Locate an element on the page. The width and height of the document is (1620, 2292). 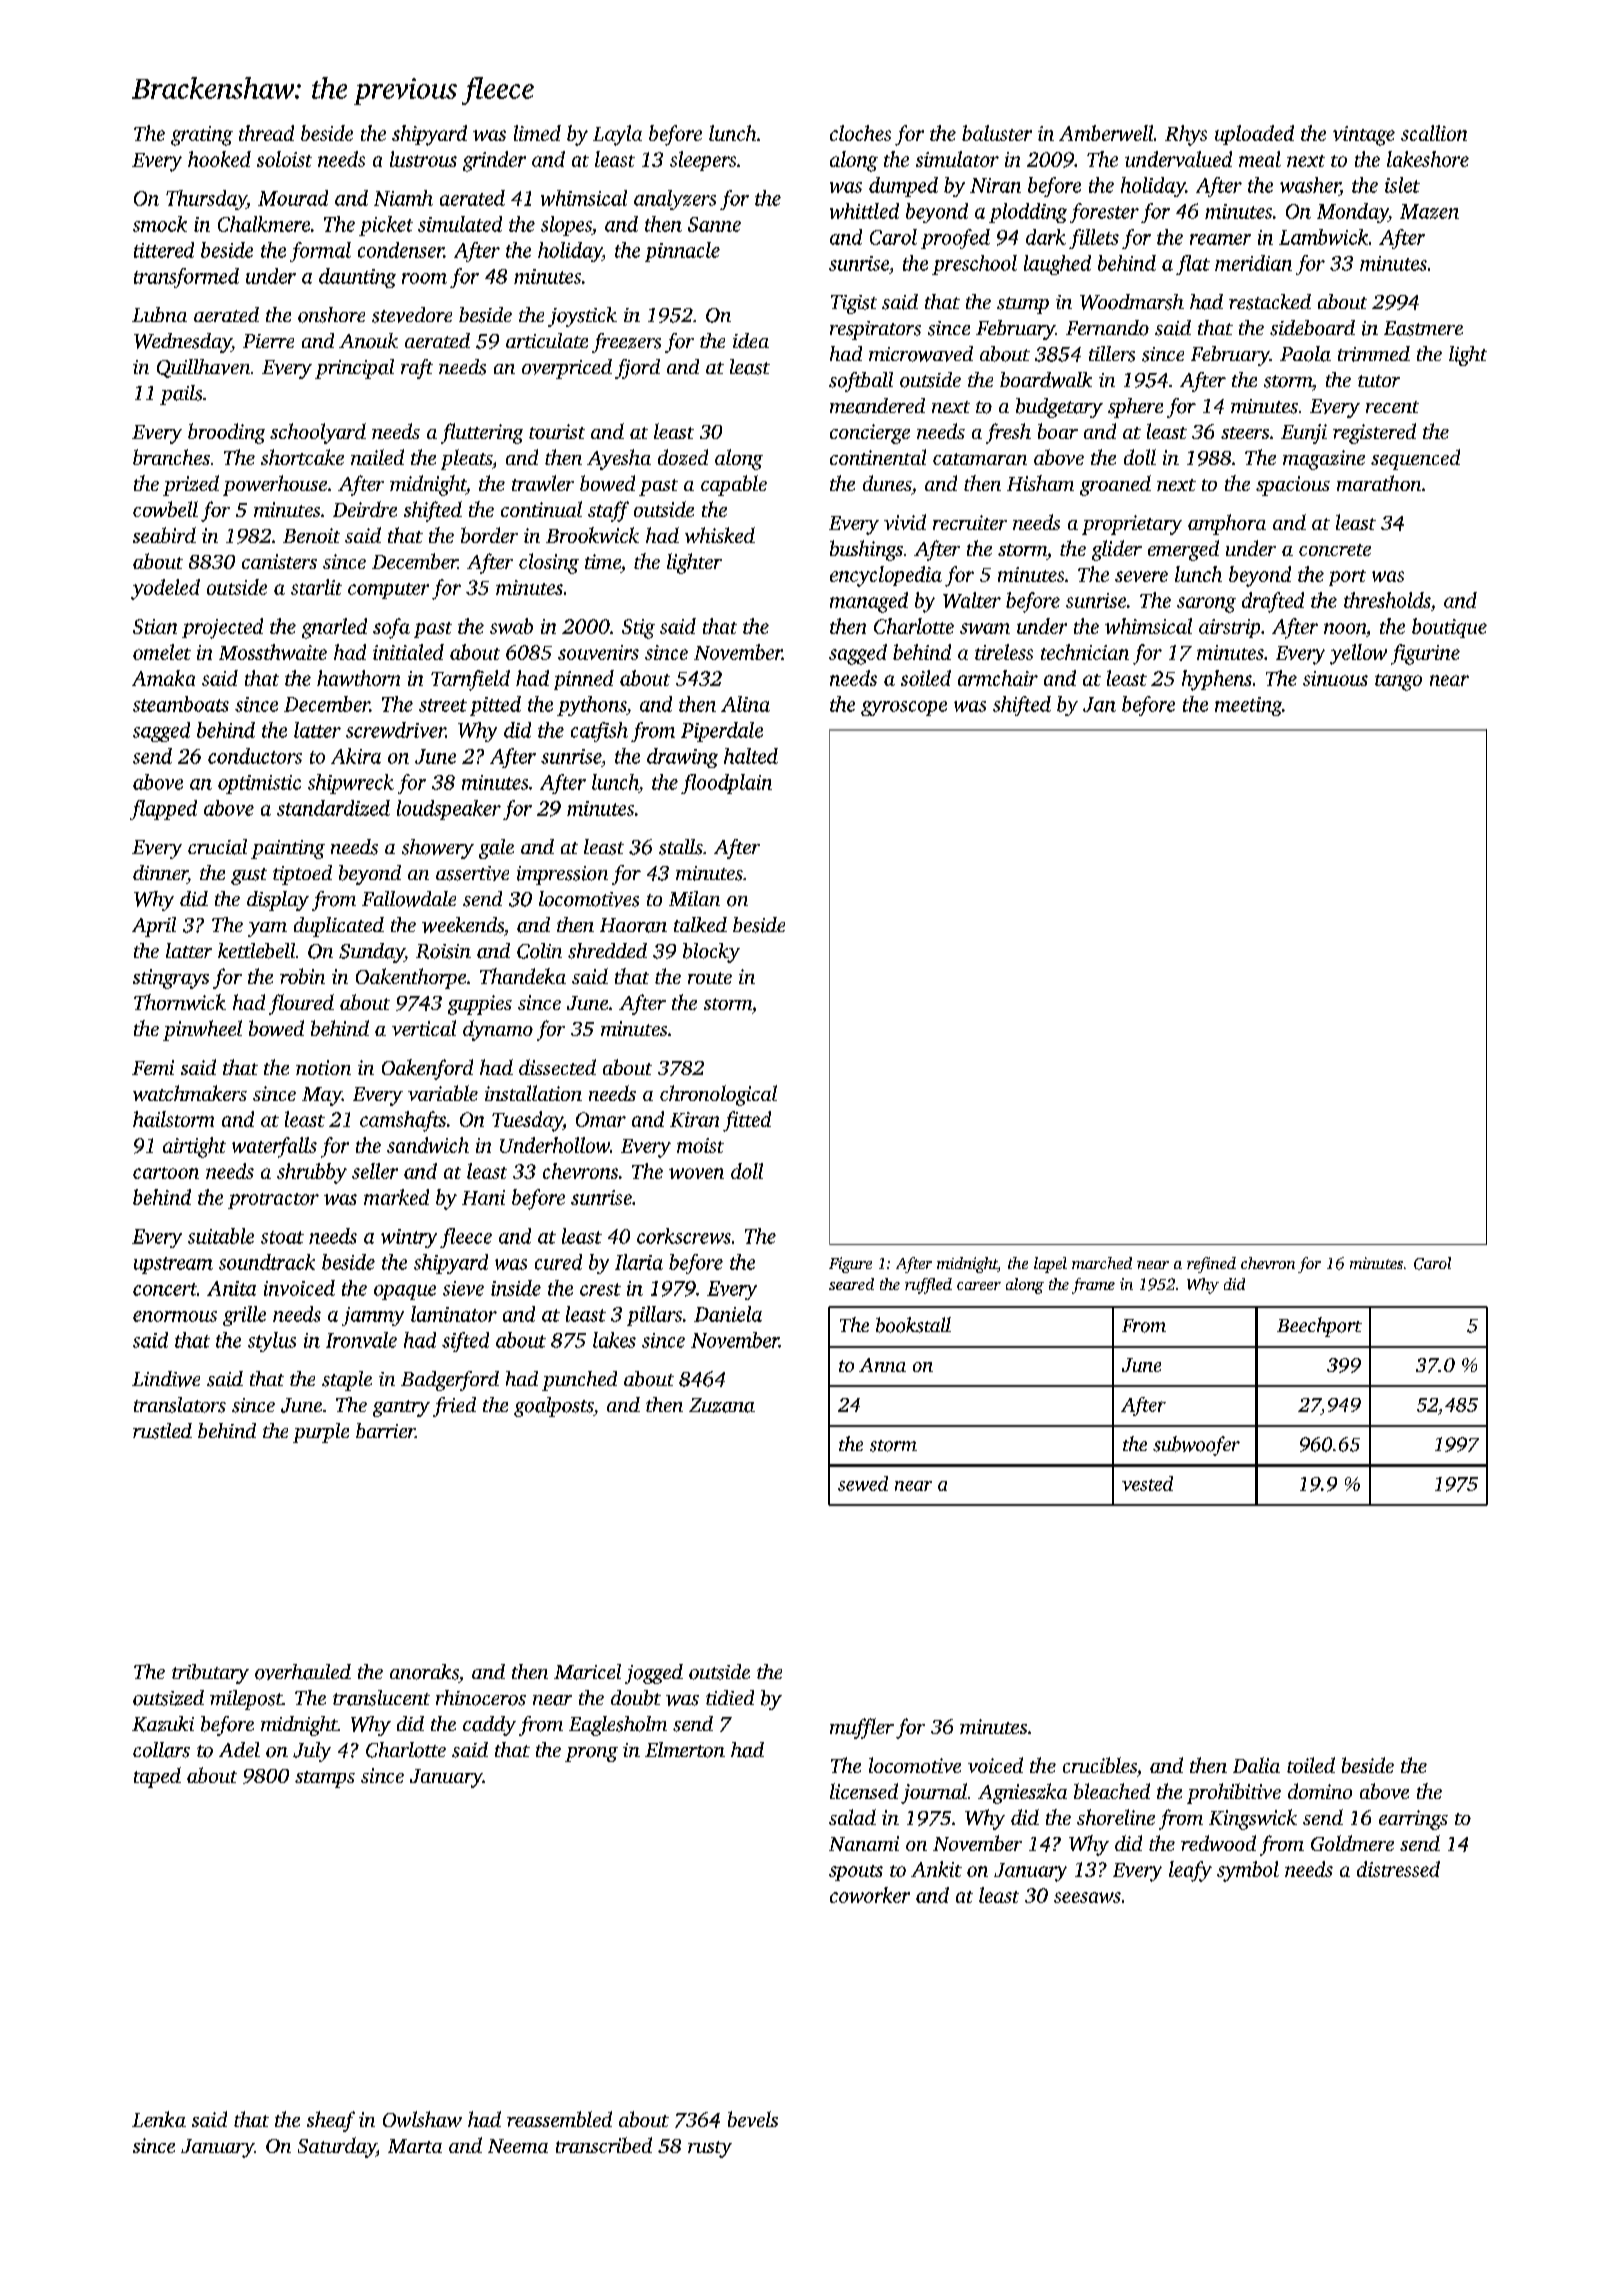
rusty is located at coordinates (710, 2149).
